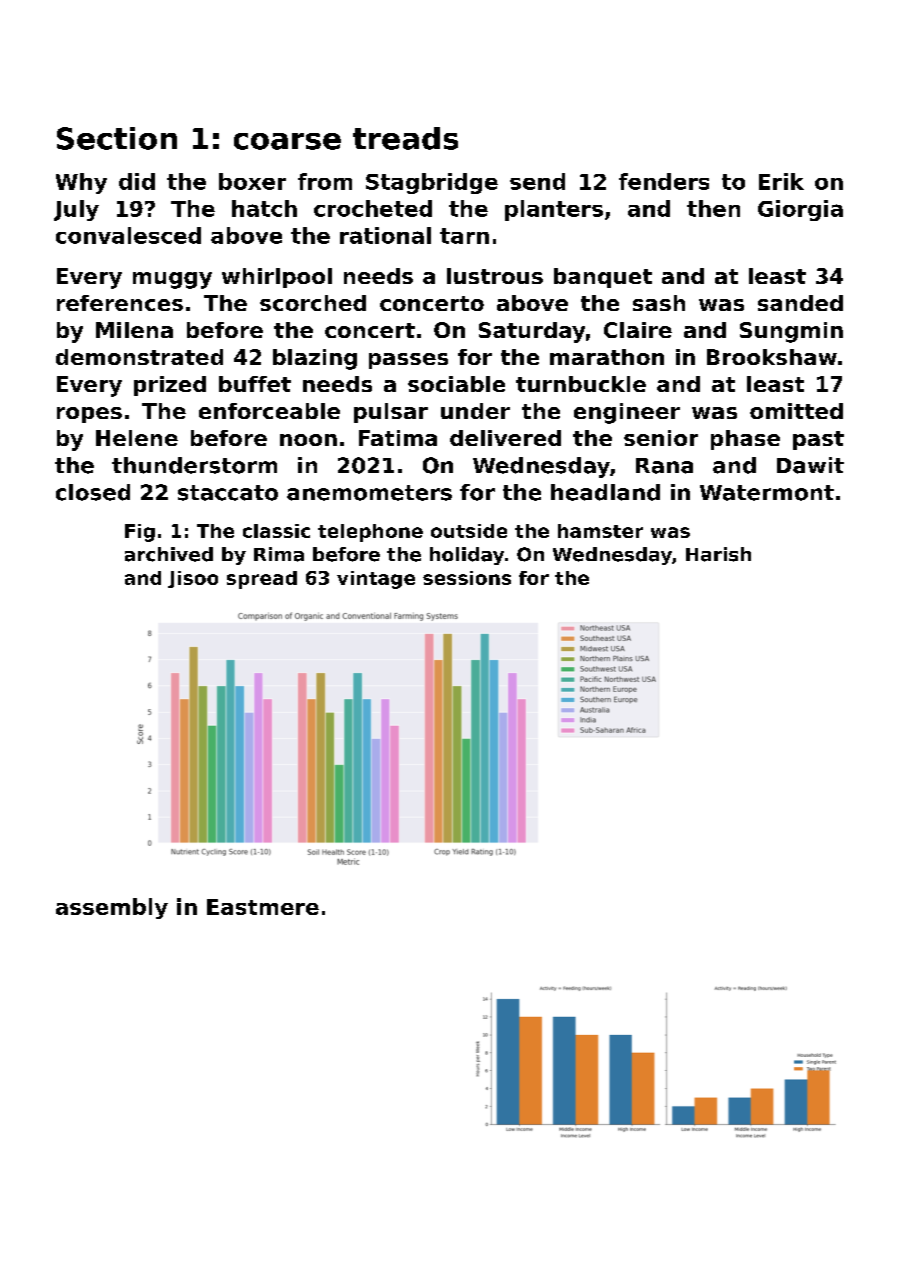 The image size is (899, 1276). I want to click on fenders, so click(664, 181).
